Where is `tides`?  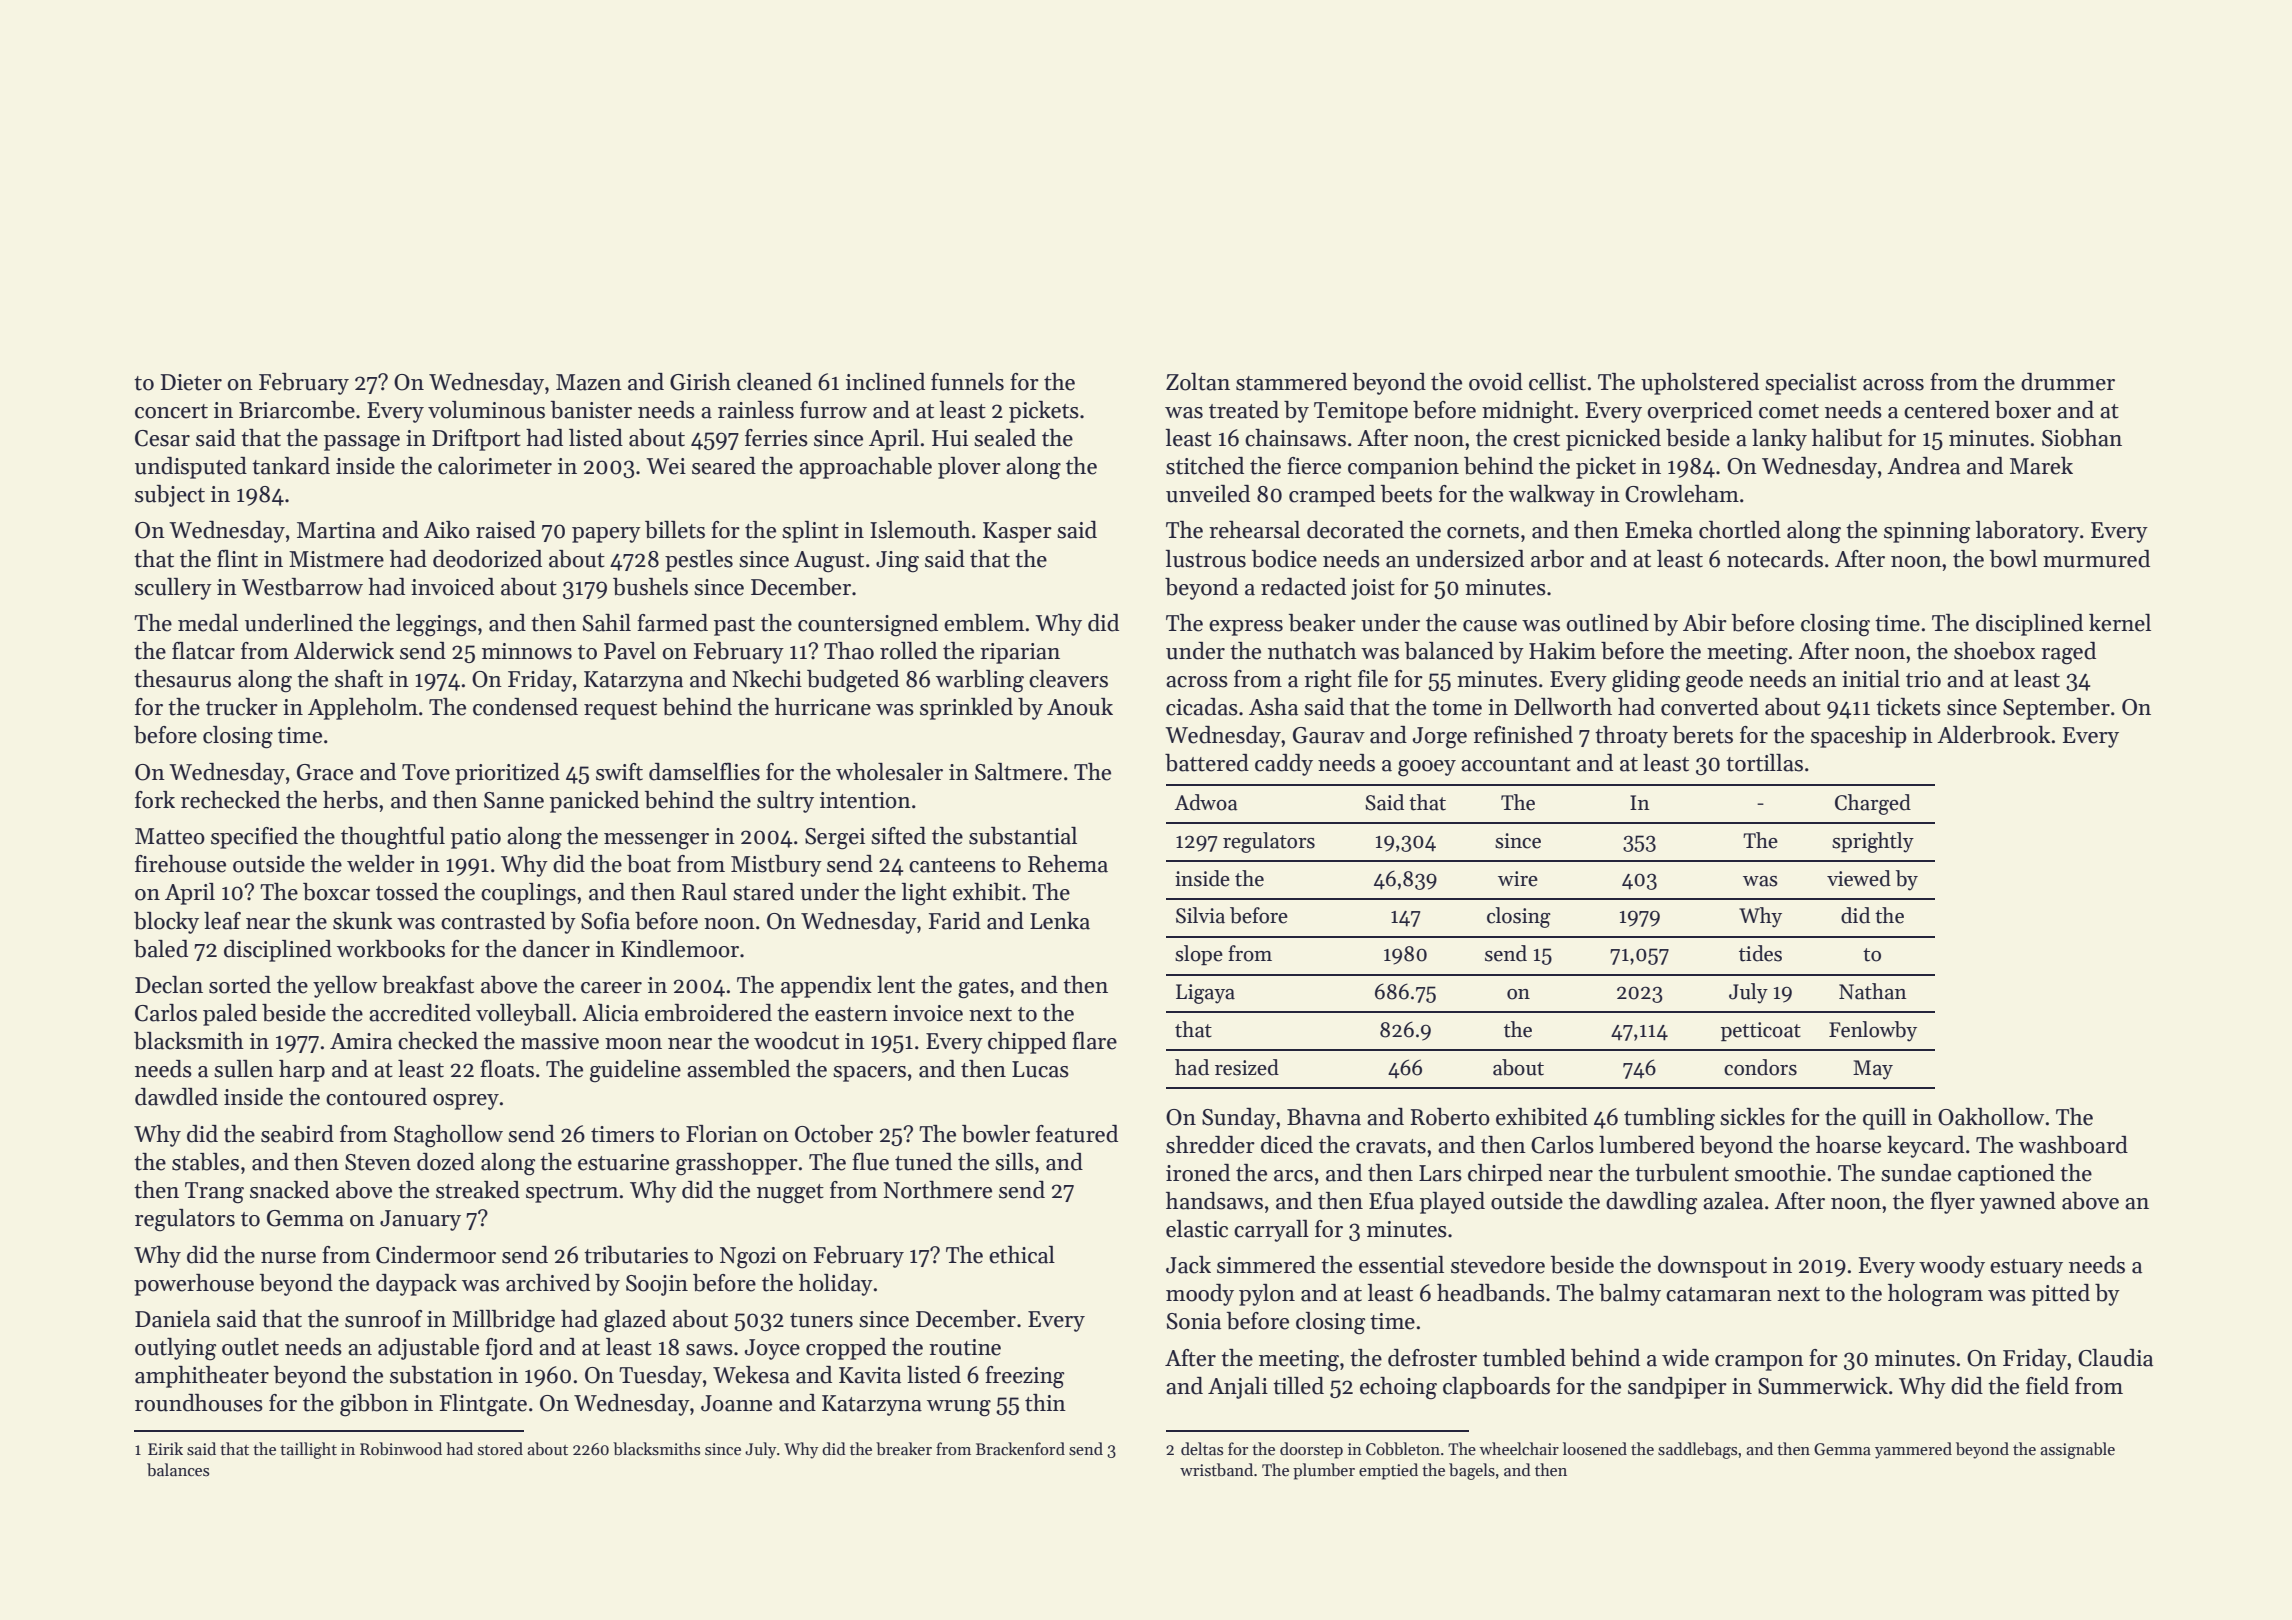
tides is located at coordinates (1760, 953).
